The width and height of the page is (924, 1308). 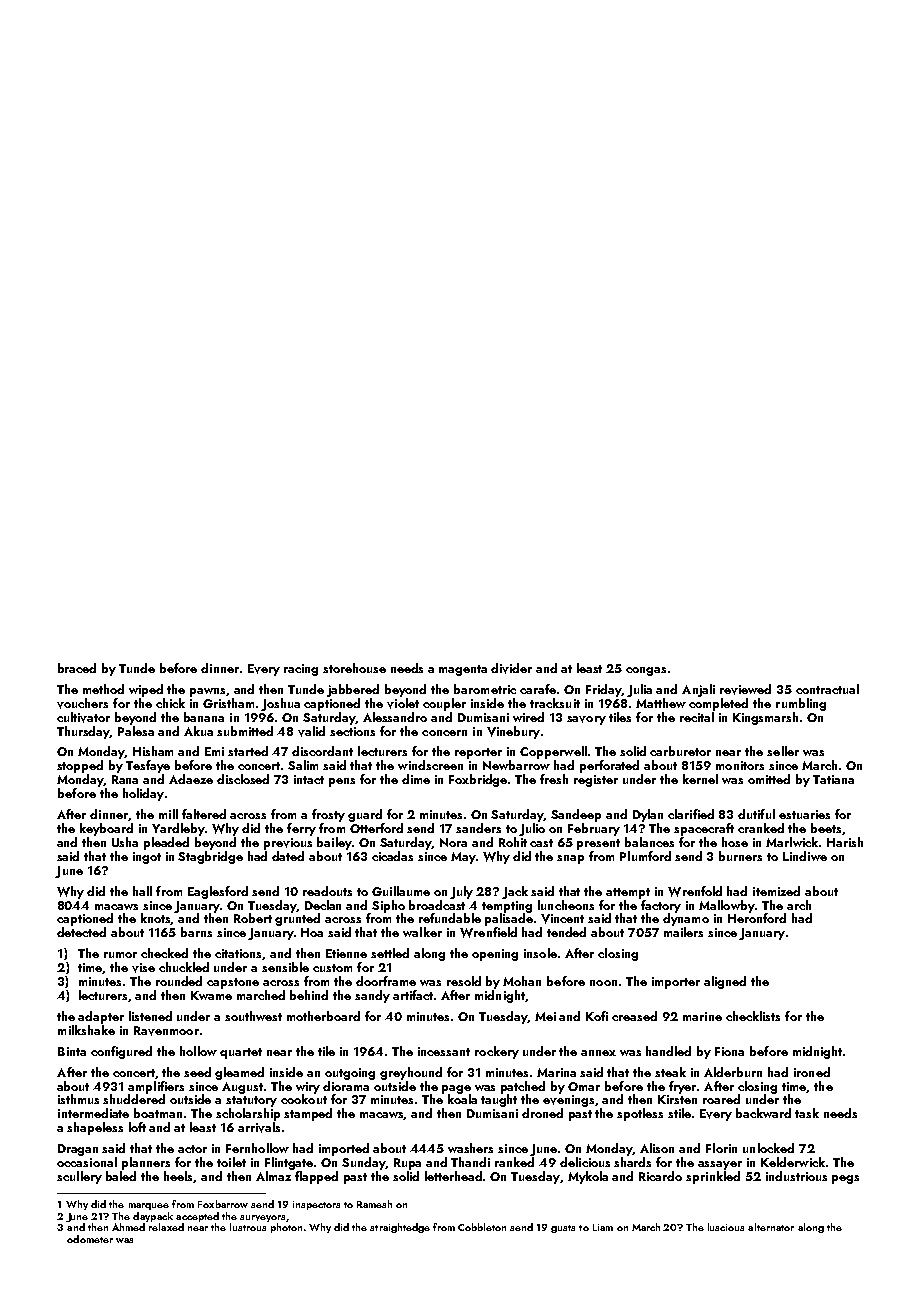 I want to click on shuddered, so click(x=134, y=1099).
